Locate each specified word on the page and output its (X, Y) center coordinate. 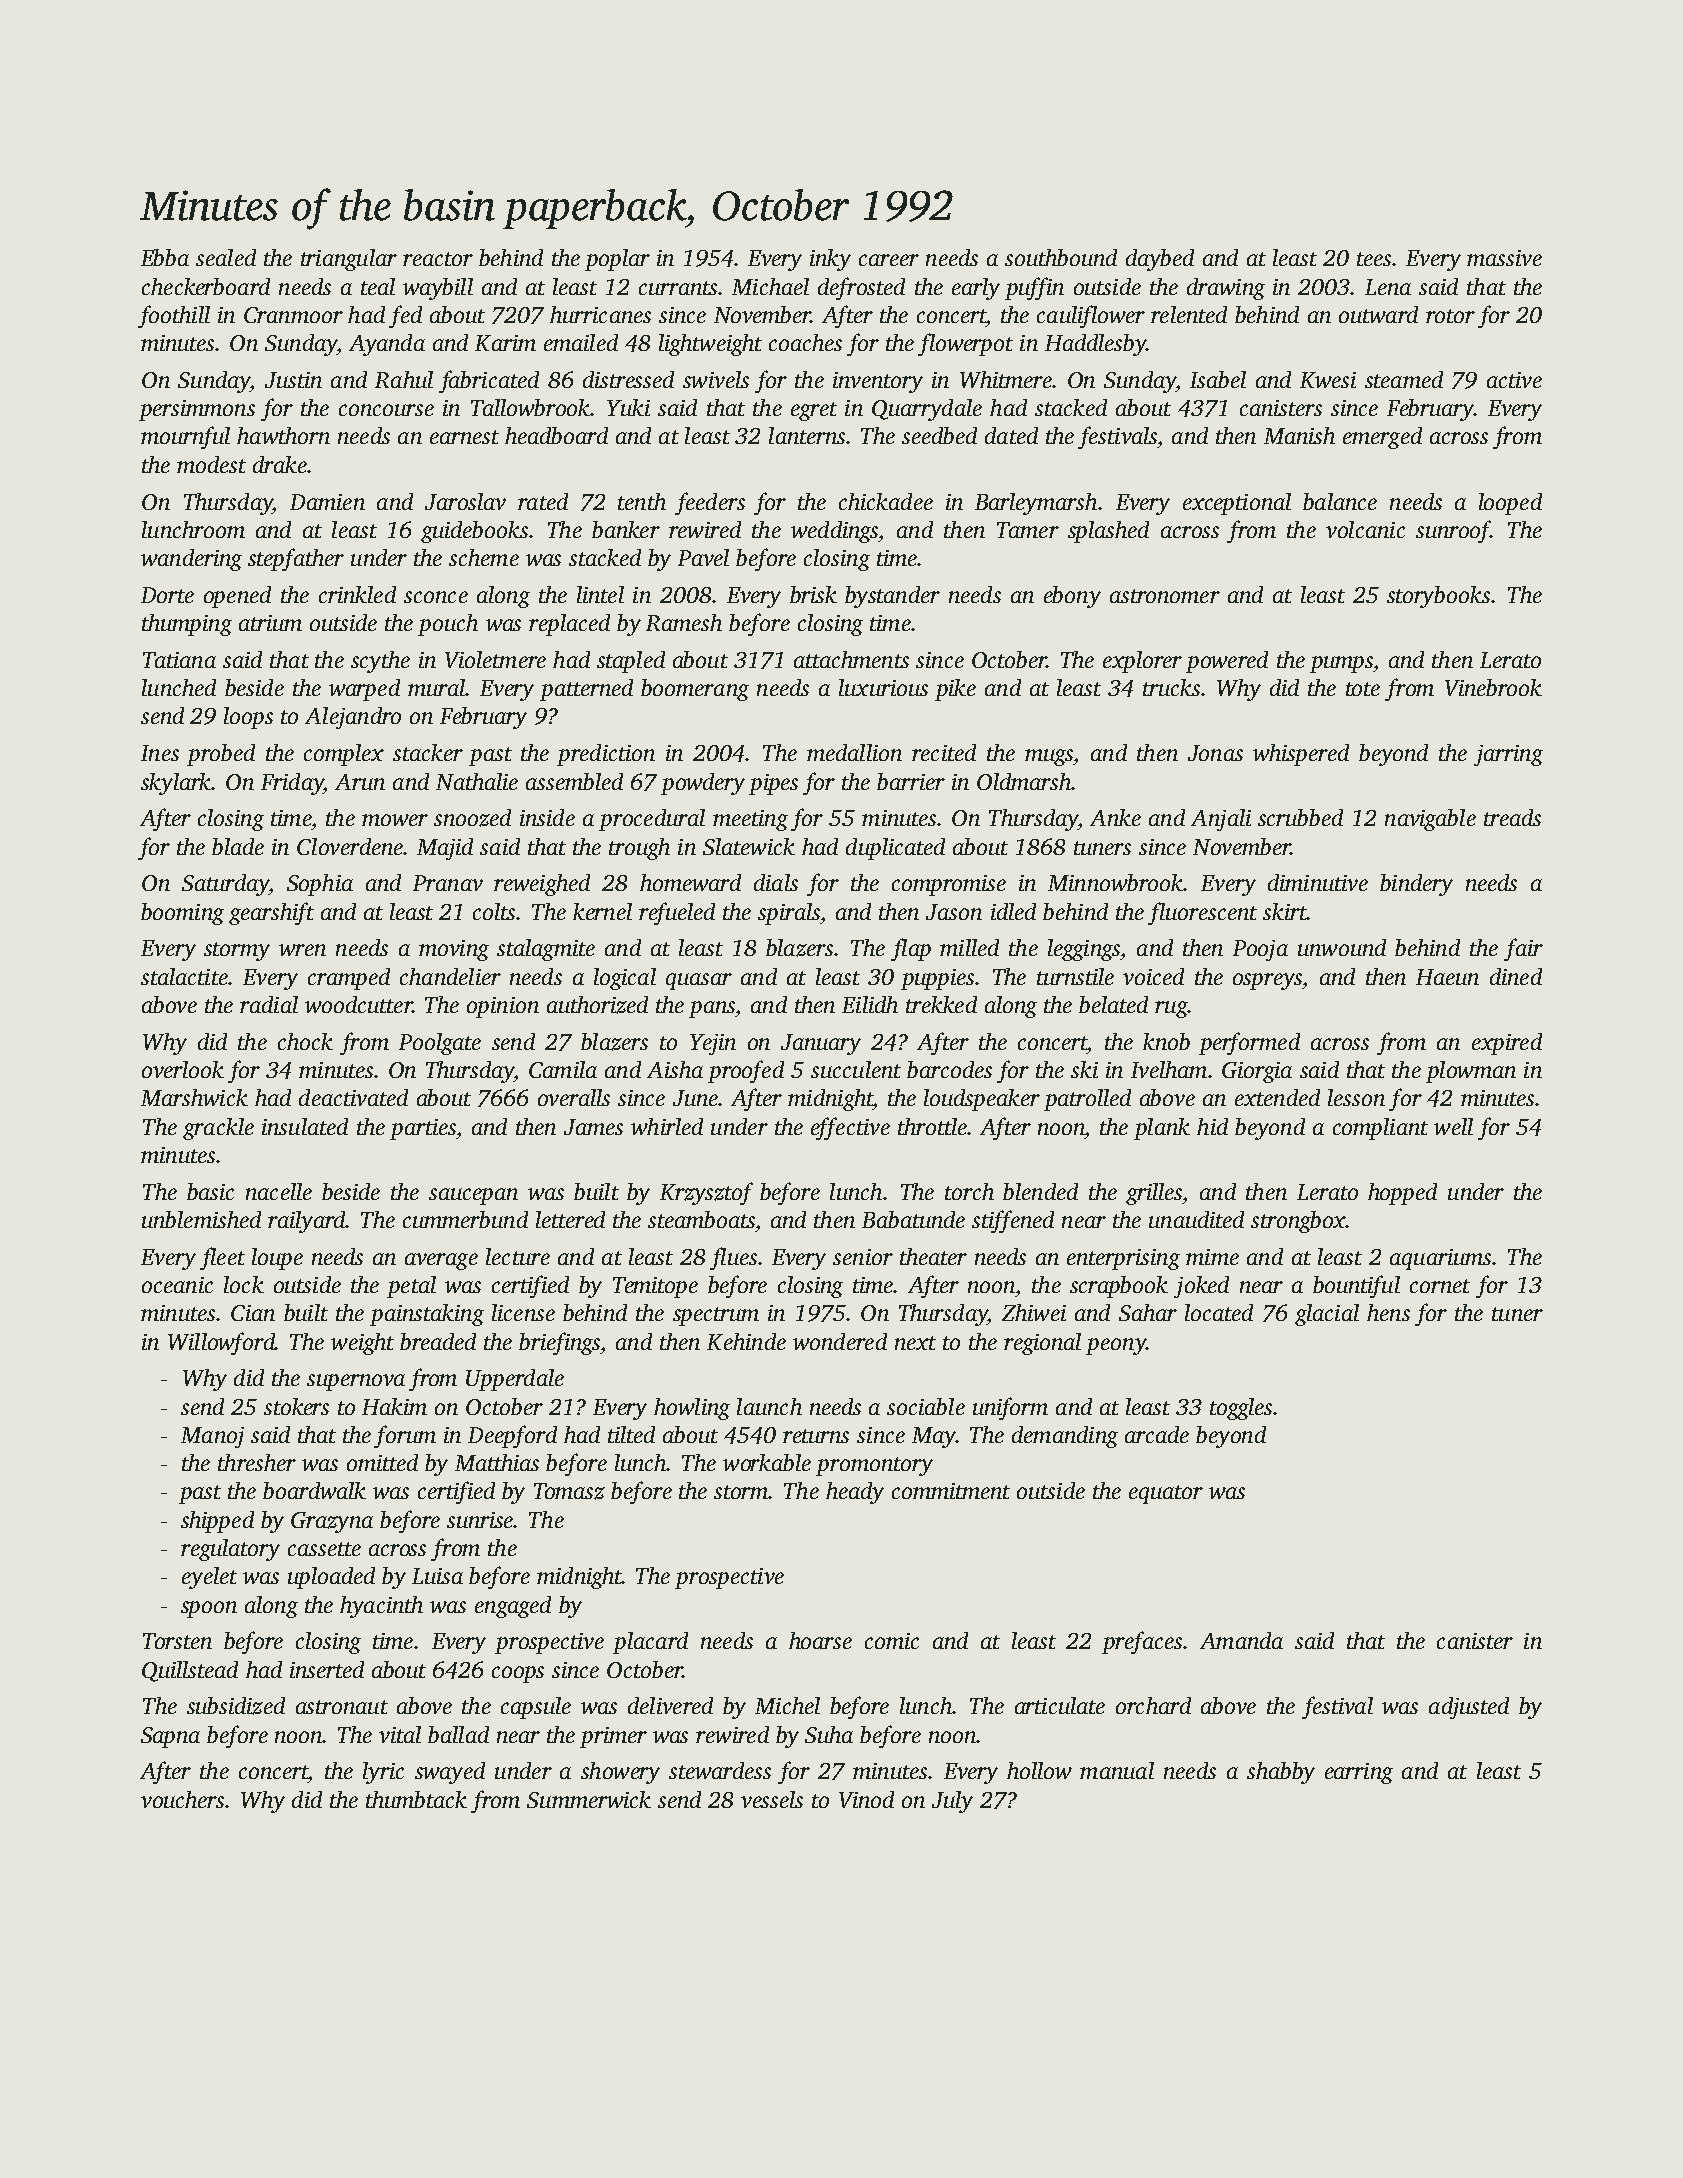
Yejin (713, 1044)
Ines (160, 753)
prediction (606, 755)
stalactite (184, 976)
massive (1504, 258)
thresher (257, 1462)
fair (1523, 949)
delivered (670, 1705)
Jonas (1215, 753)
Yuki (628, 407)
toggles (1241, 1409)
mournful (185, 437)
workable (767, 1462)
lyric (383, 1773)
